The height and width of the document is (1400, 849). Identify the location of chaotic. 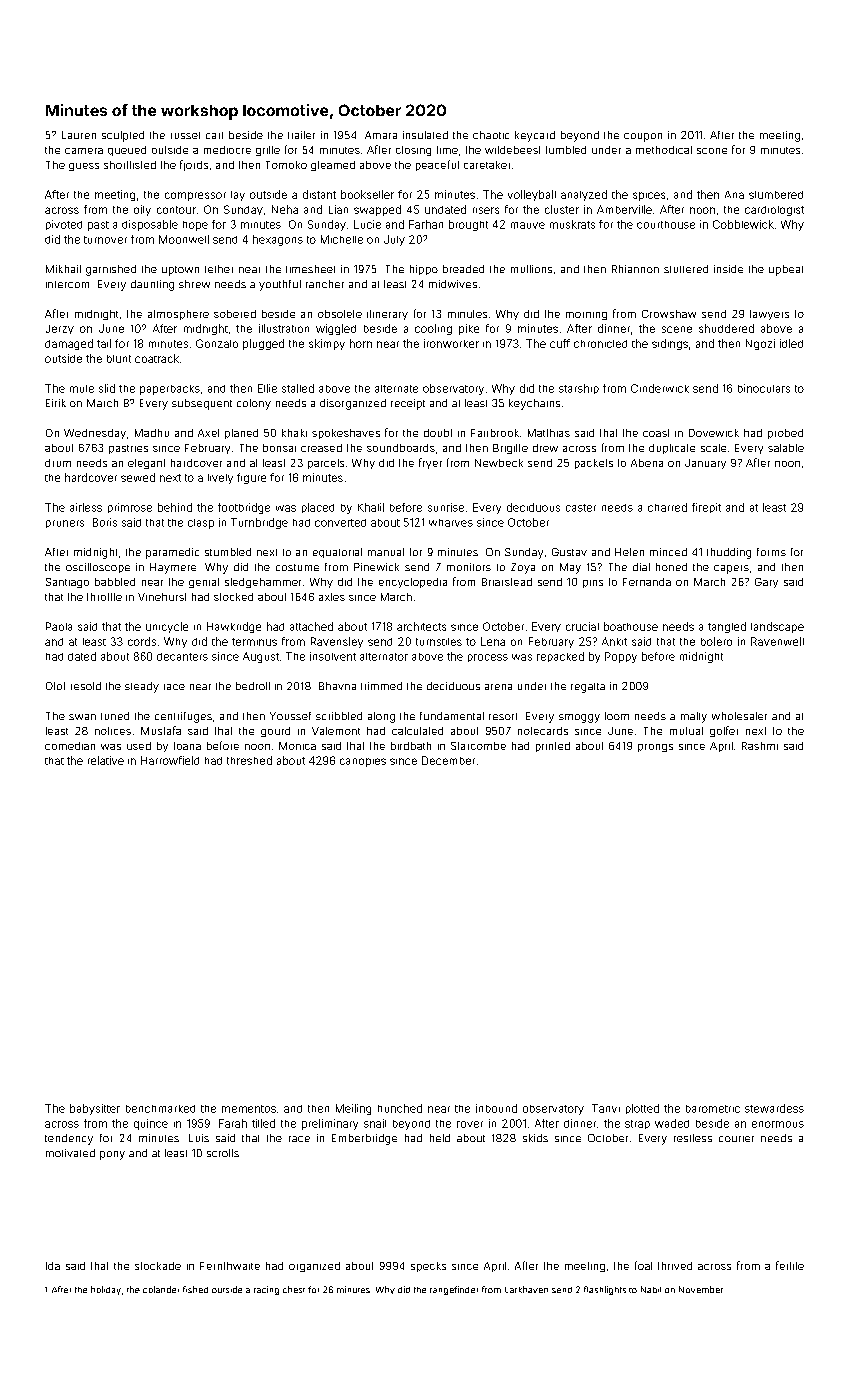
(491, 135).
